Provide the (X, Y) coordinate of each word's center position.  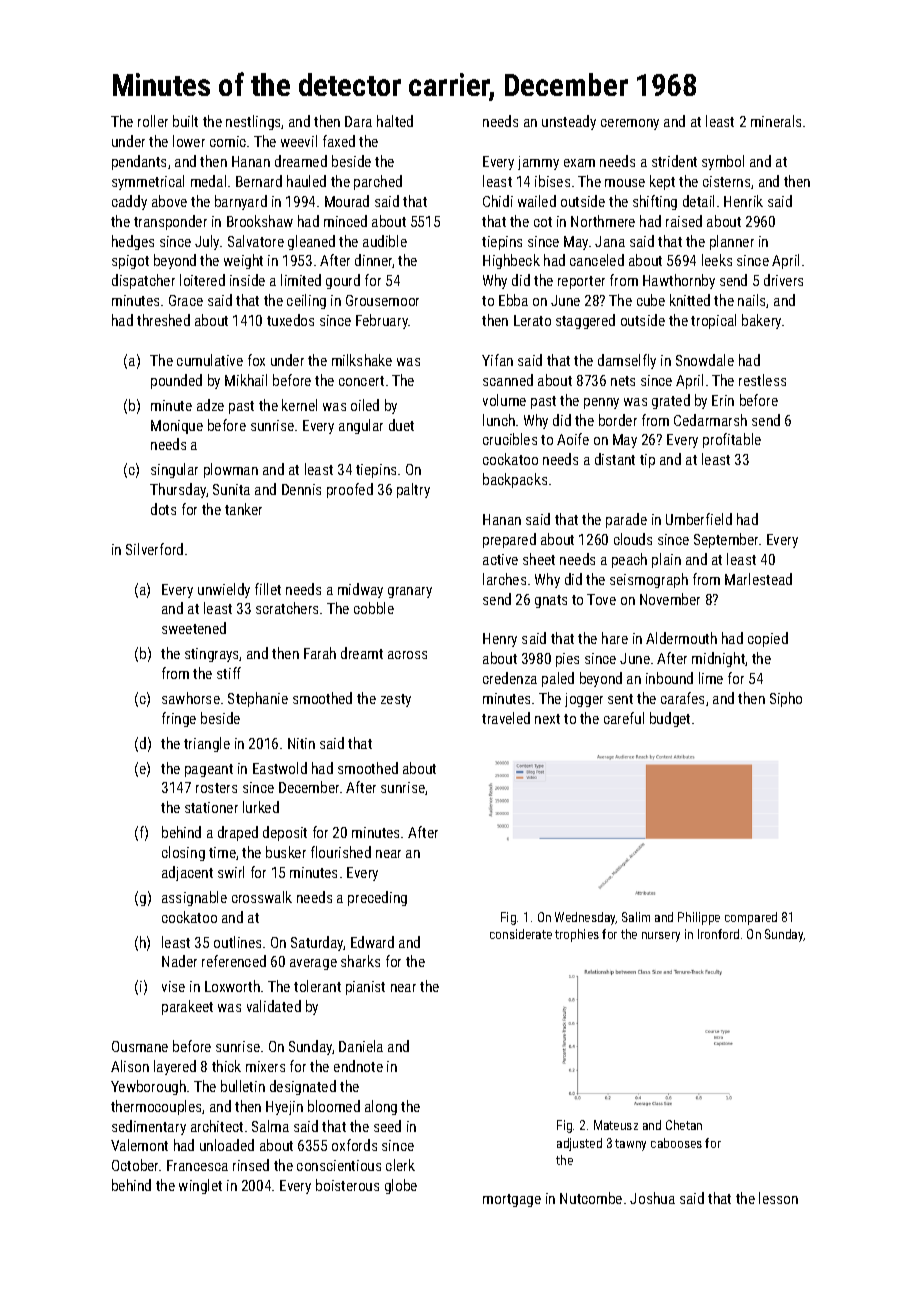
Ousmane (140, 1046)
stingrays (212, 655)
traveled (506, 718)
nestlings (254, 122)
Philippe (699, 918)
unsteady (569, 122)
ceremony (630, 124)
